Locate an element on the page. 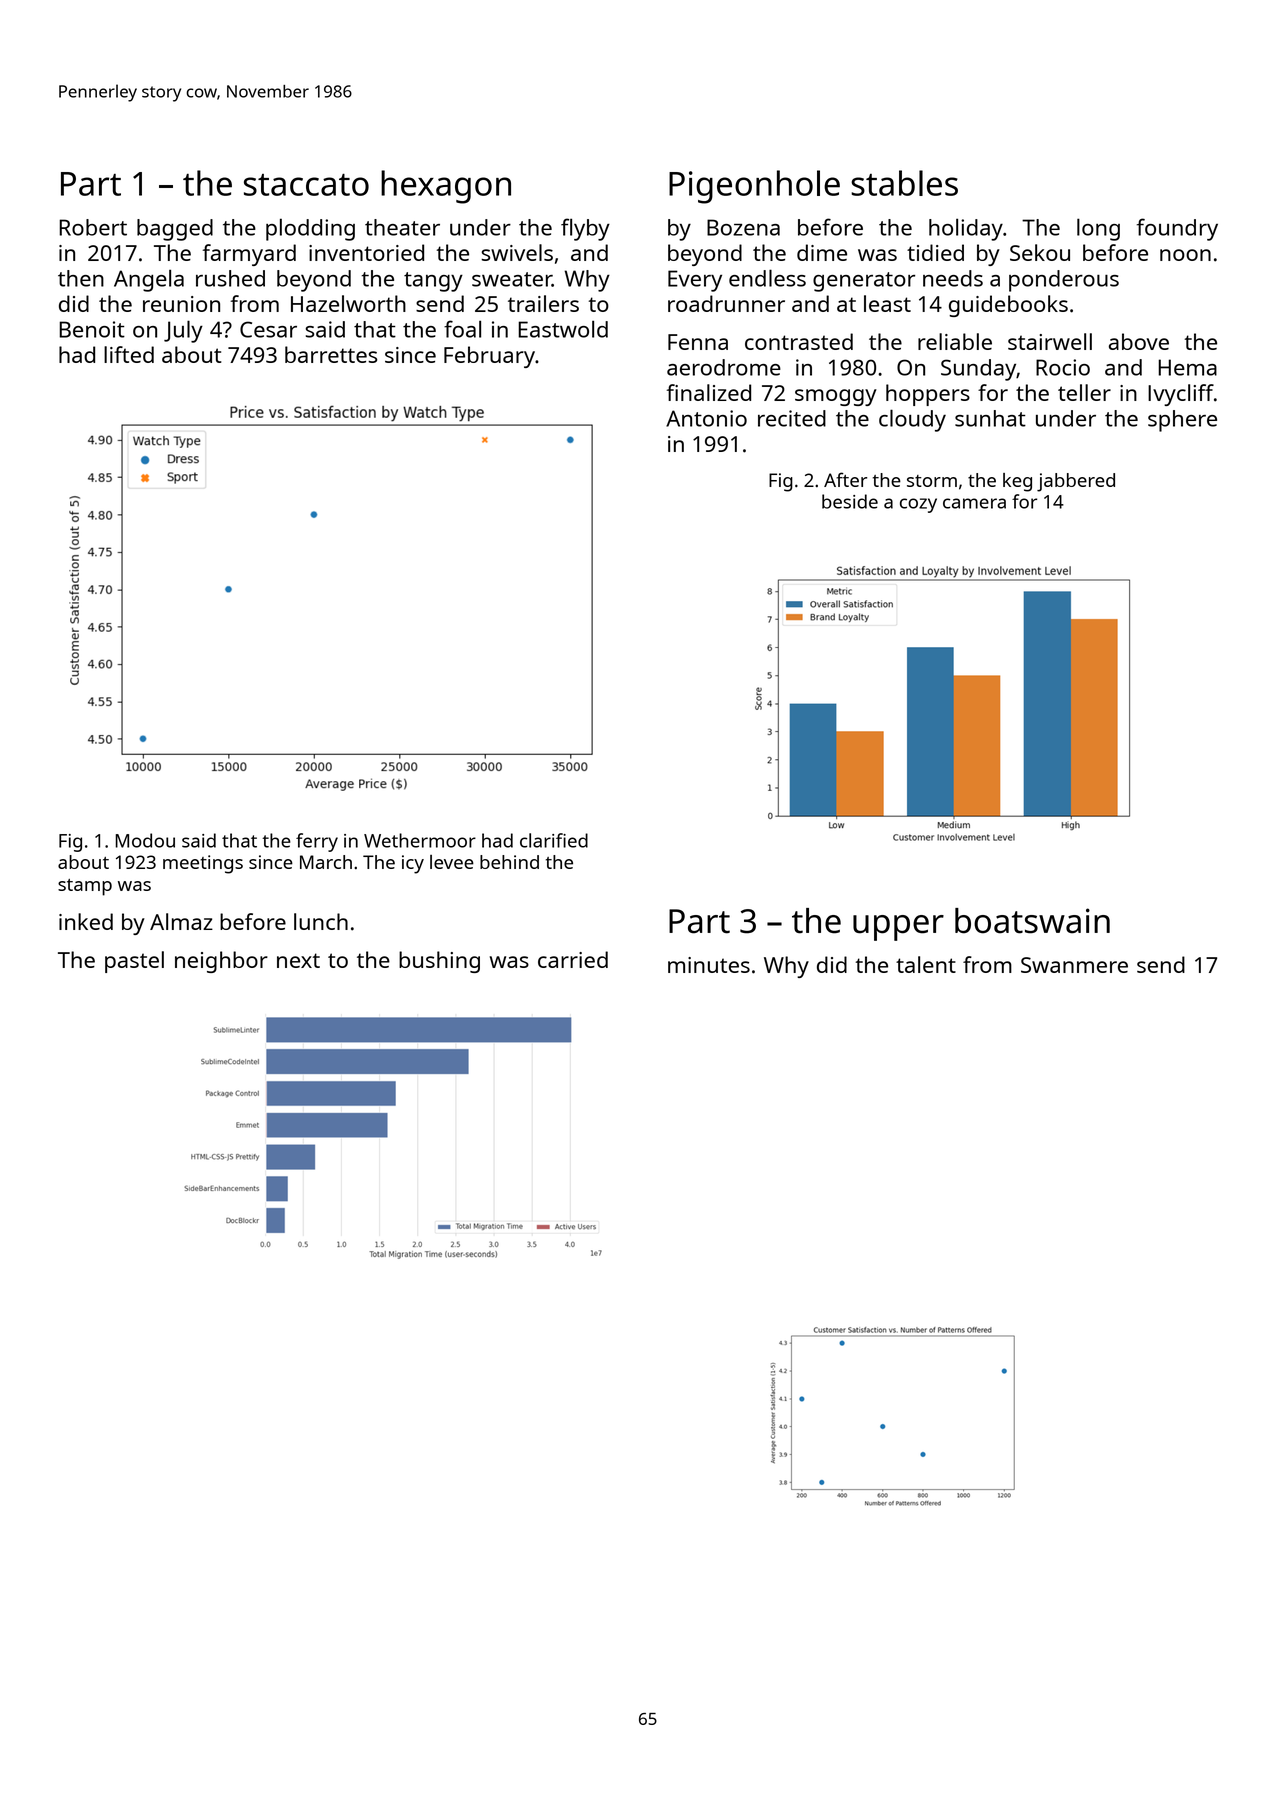  lunch is located at coordinates (321, 921).
